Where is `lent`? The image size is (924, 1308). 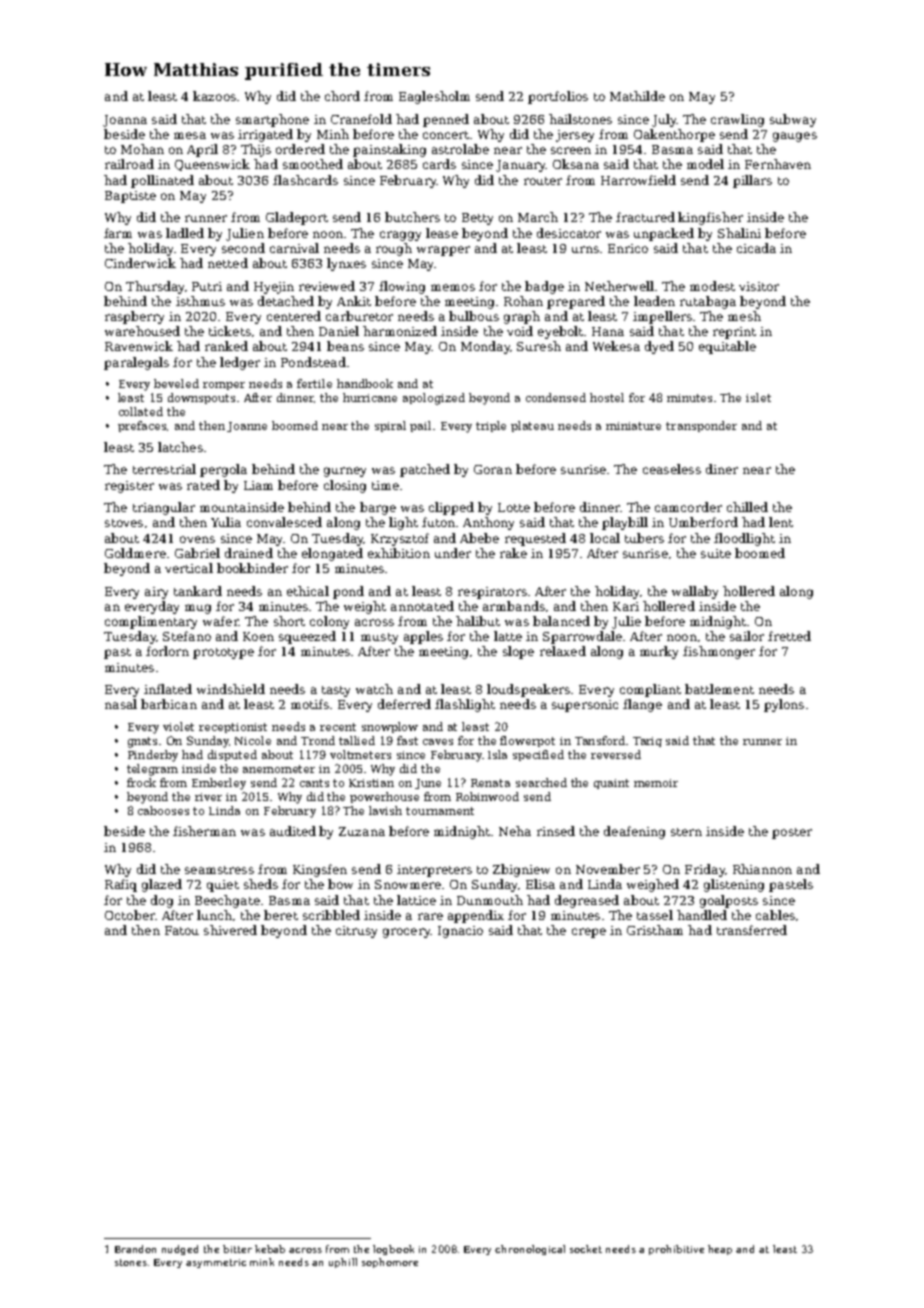 lent is located at coordinates (781, 522).
